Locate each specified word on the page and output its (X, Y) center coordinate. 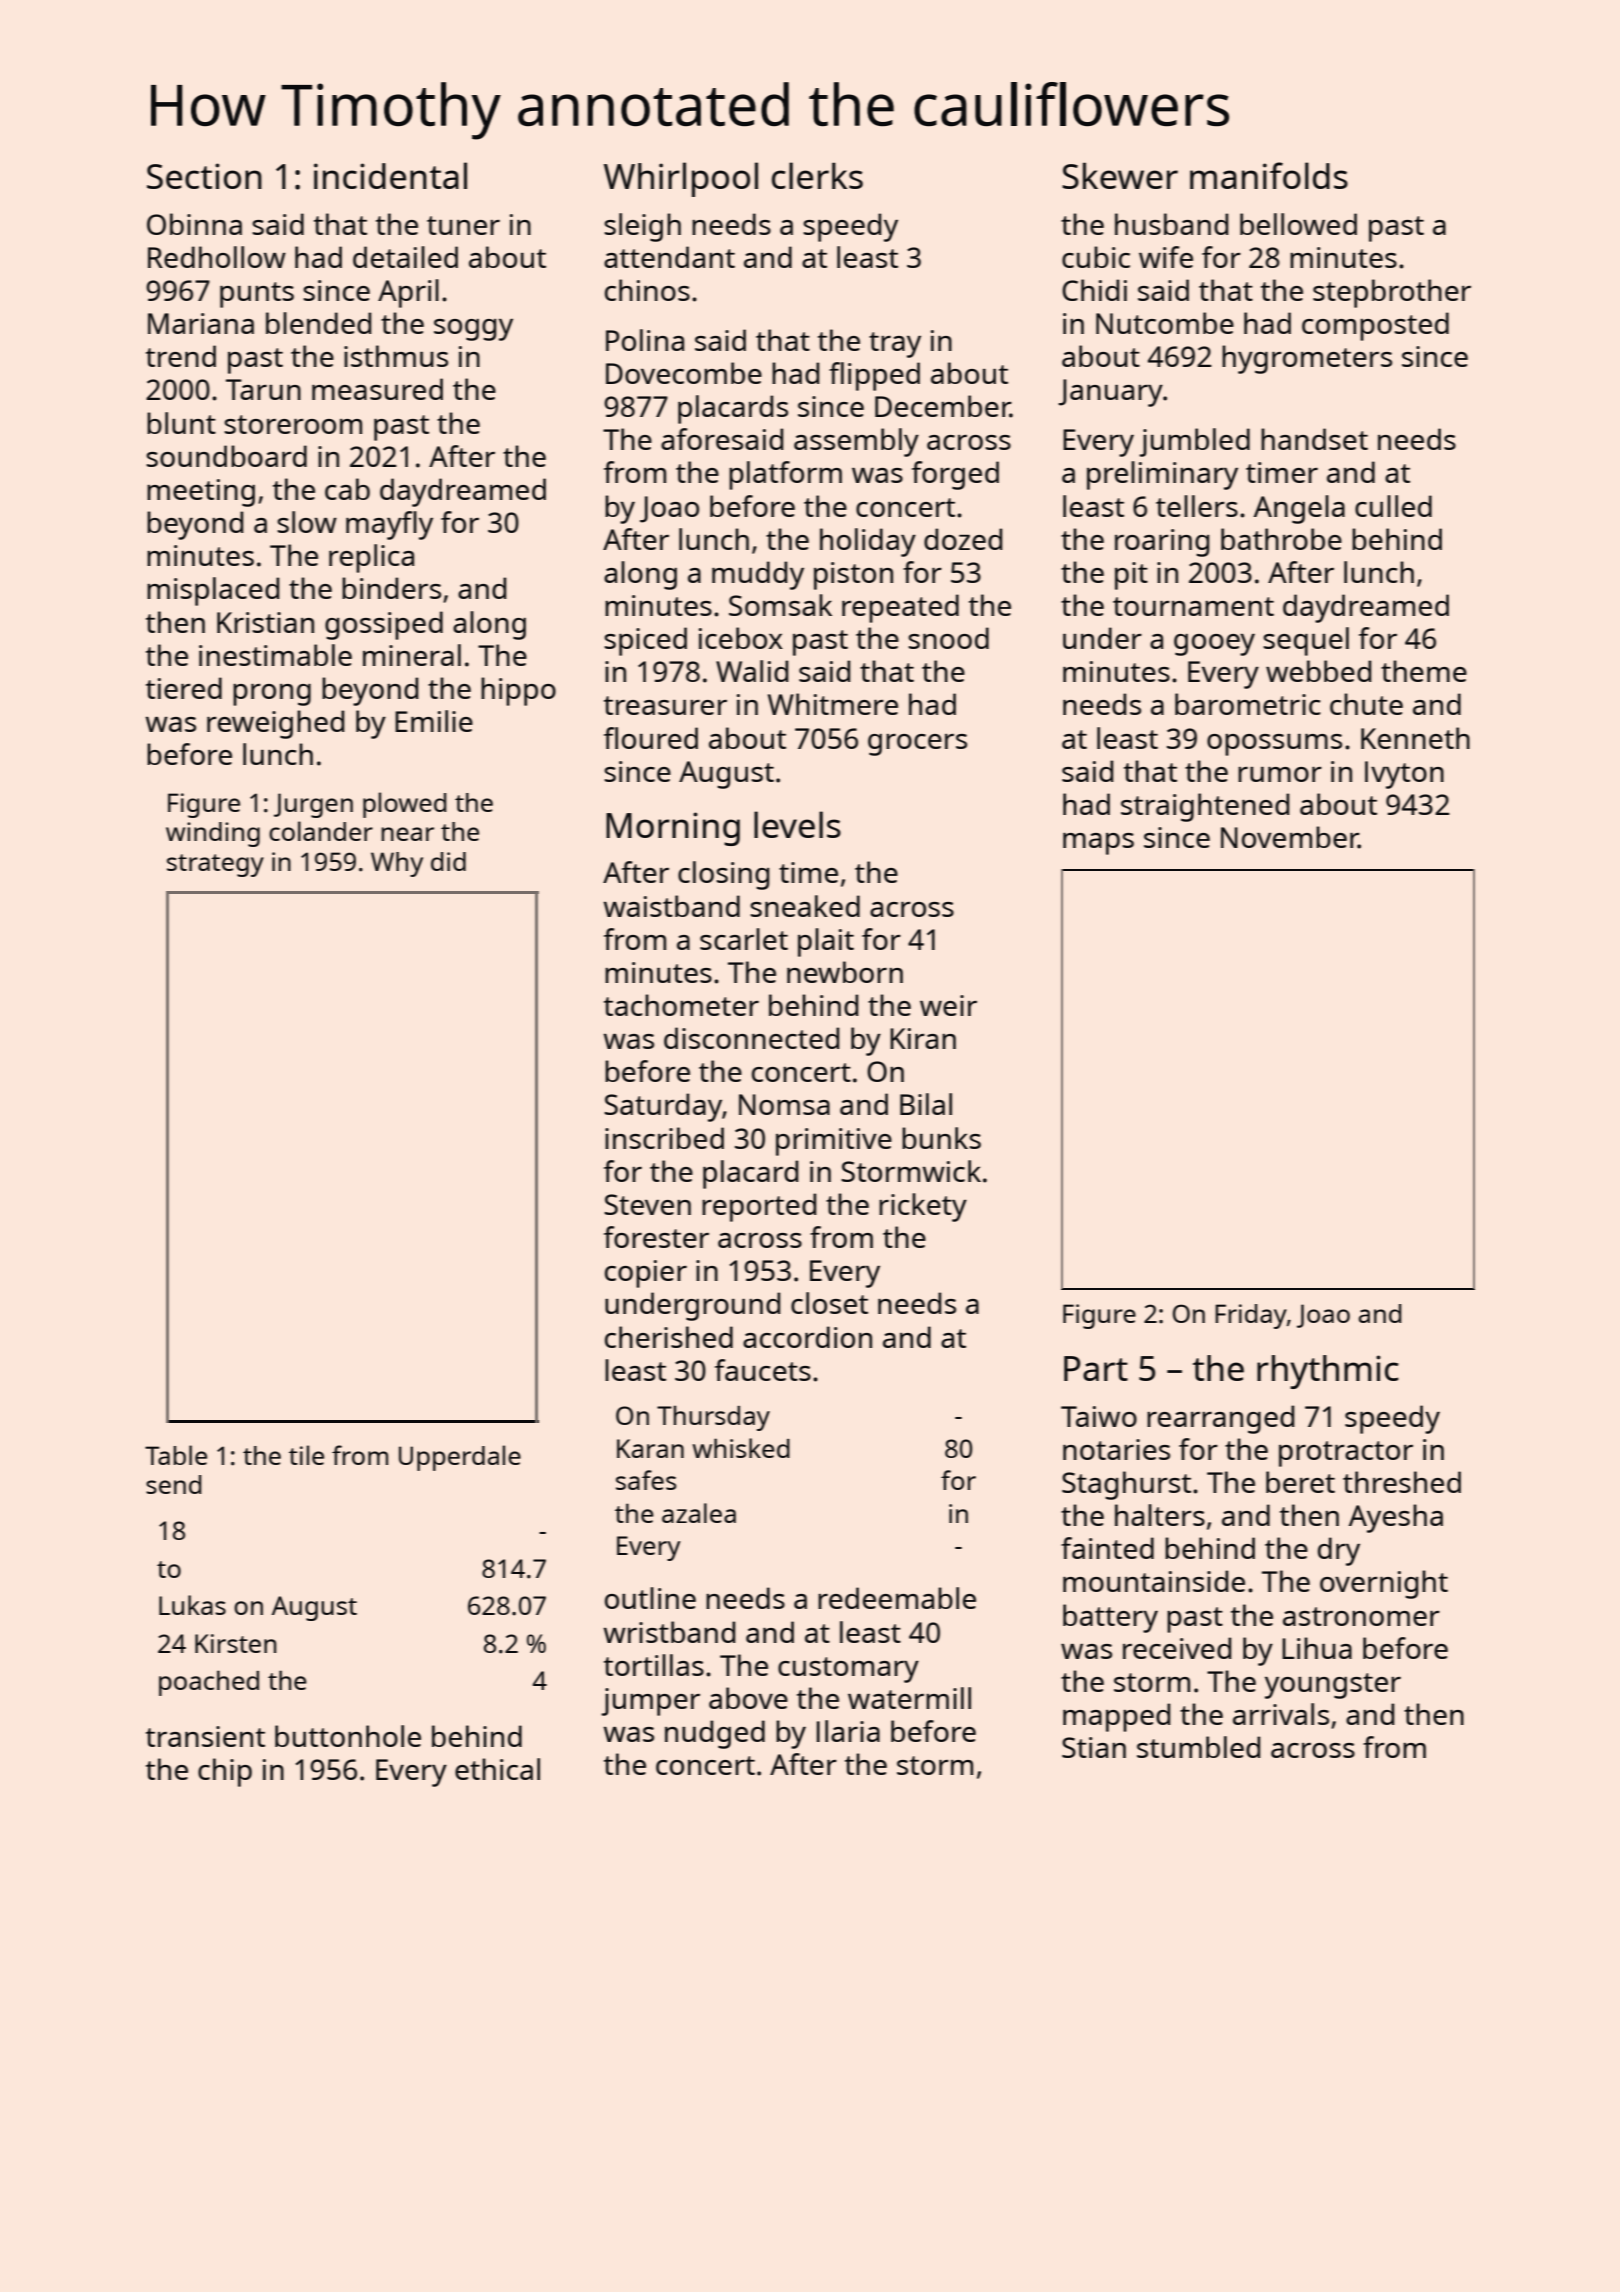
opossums (1274, 745)
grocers (917, 745)
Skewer (1120, 175)
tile (306, 1455)
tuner (463, 225)
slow (307, 522)
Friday (1251, 1316)
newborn (845, 972)
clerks (817, 175)
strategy (215, 865)
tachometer (681, 1005)
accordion (807, 1337)
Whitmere (833, 704)
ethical (497, 1769)
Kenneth (1415, 738)
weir (948, 1005)
